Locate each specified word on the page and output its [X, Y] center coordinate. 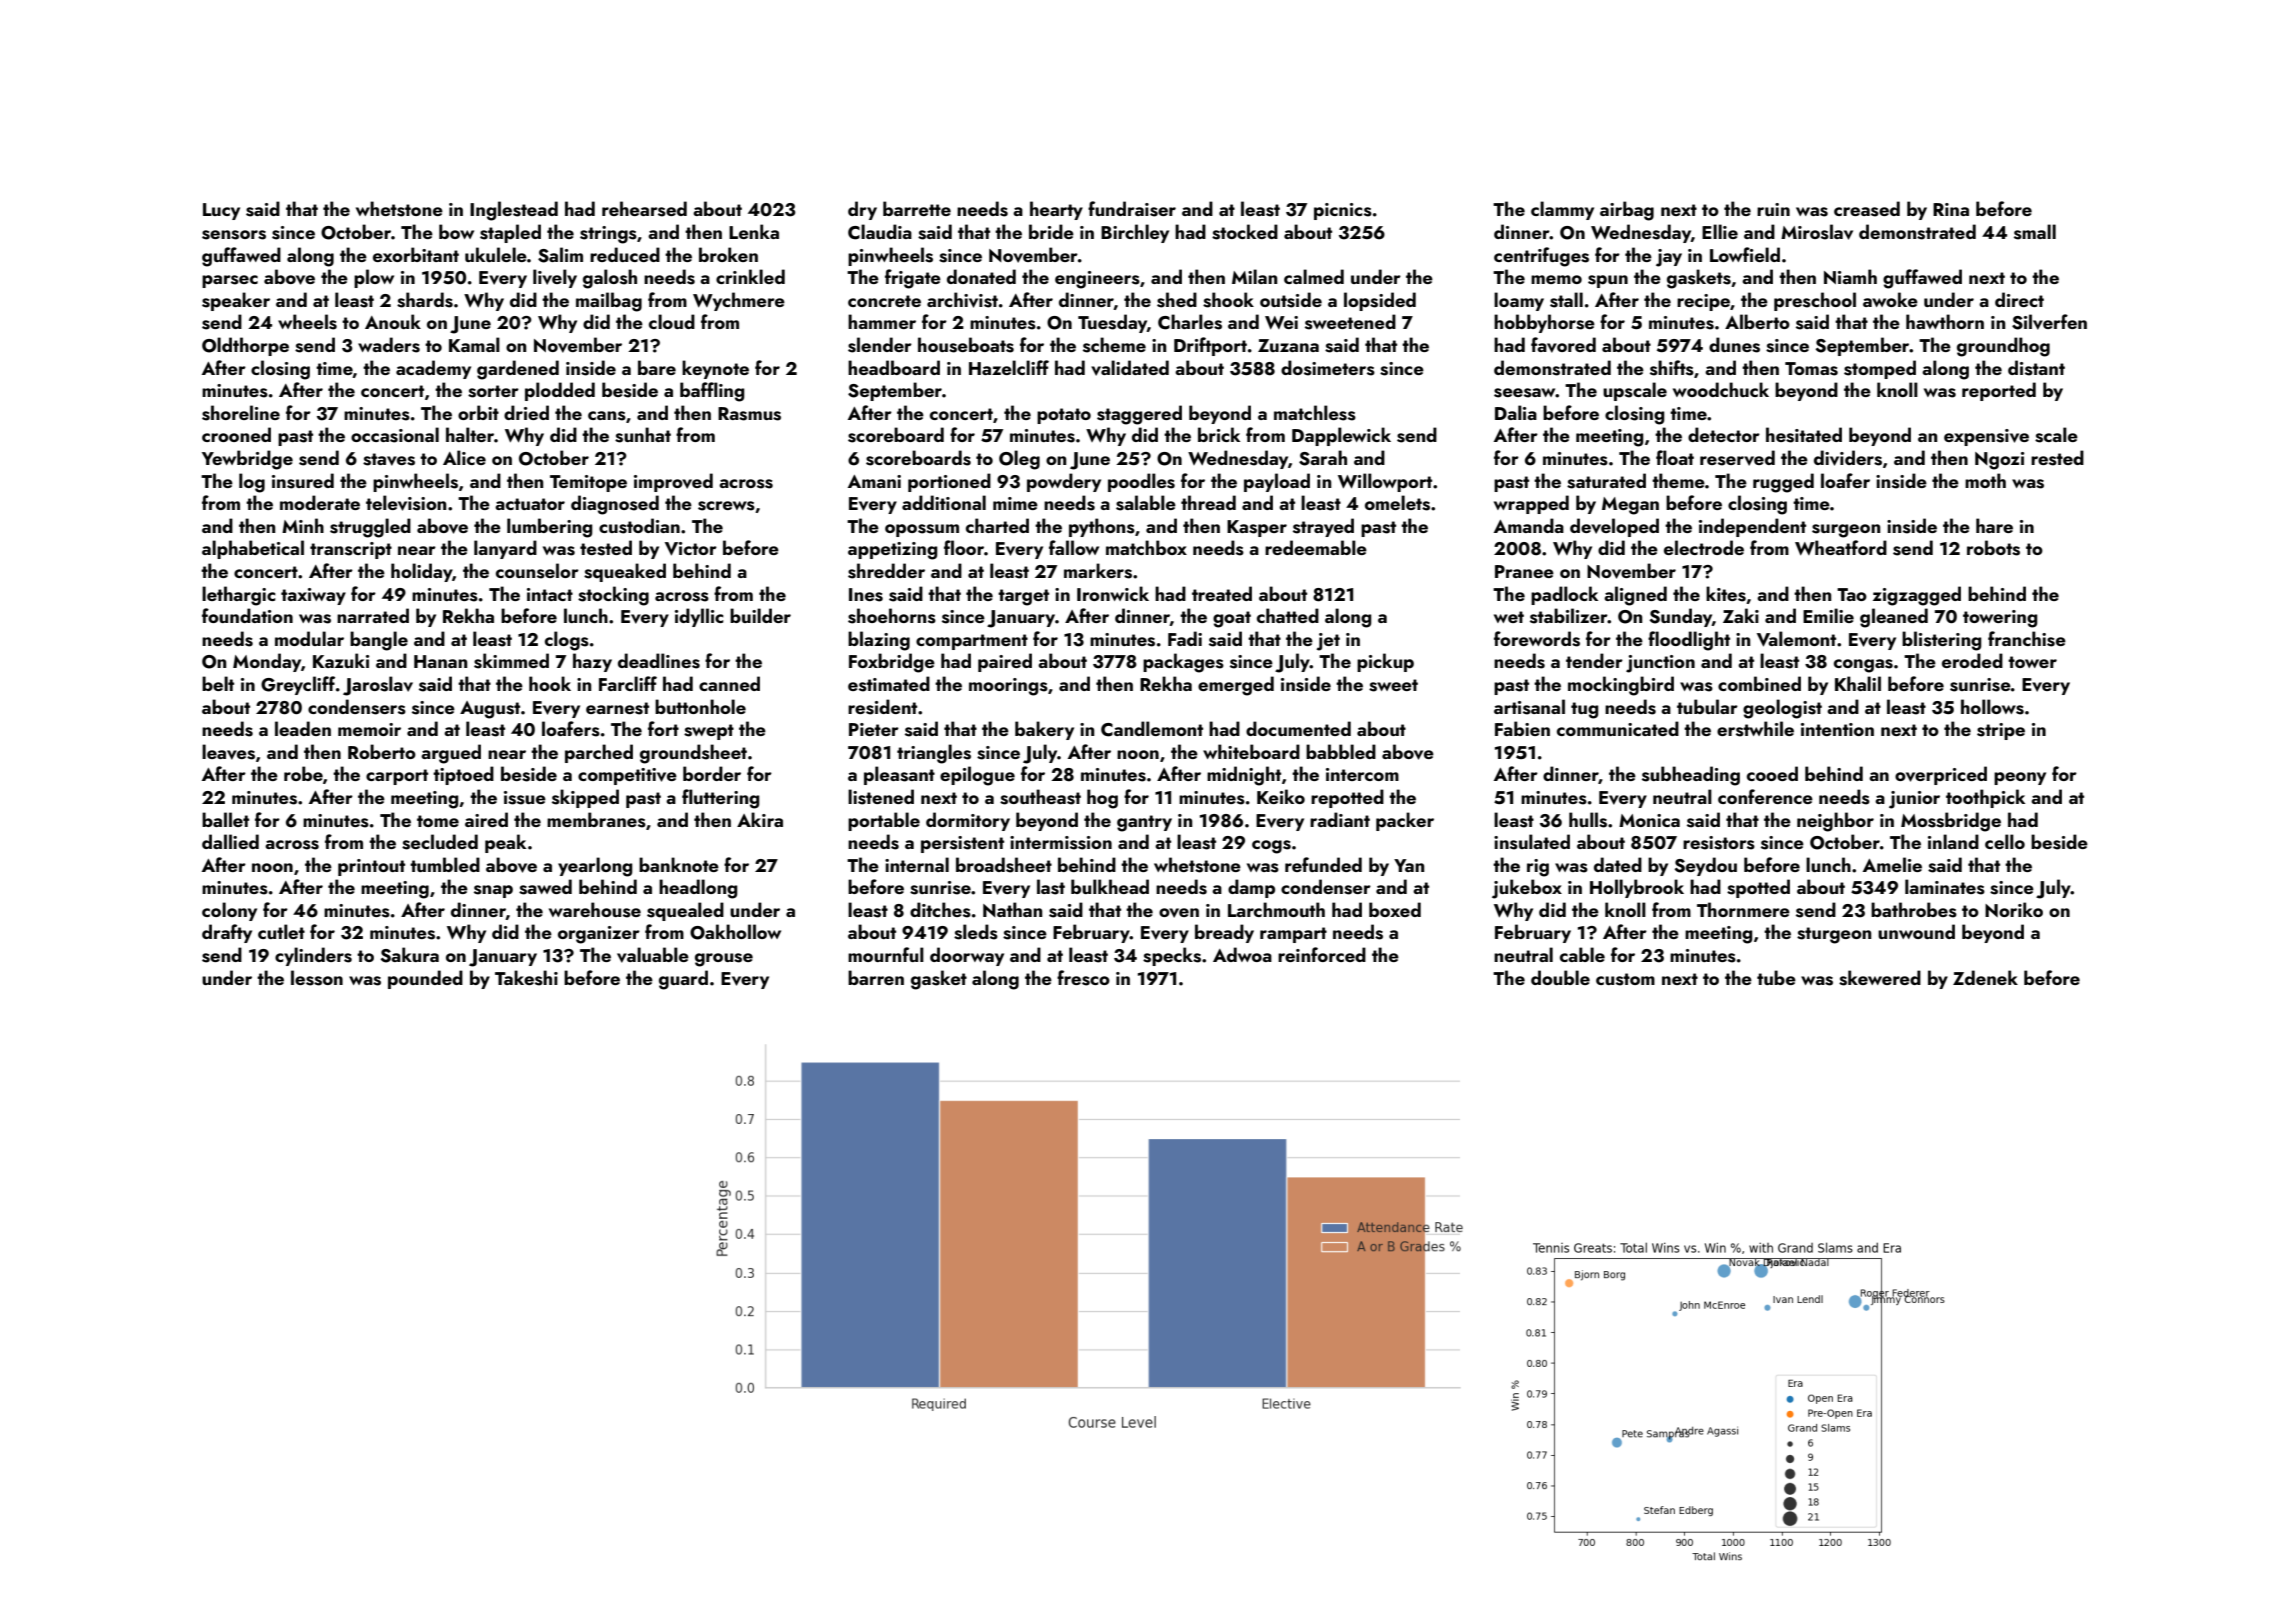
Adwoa [1242, 954]
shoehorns [892, 616]
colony [229, 911]
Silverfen [2049, 322]
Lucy [221, 211]
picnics [1343, 211]
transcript [351, 550]
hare [1994, 525]
